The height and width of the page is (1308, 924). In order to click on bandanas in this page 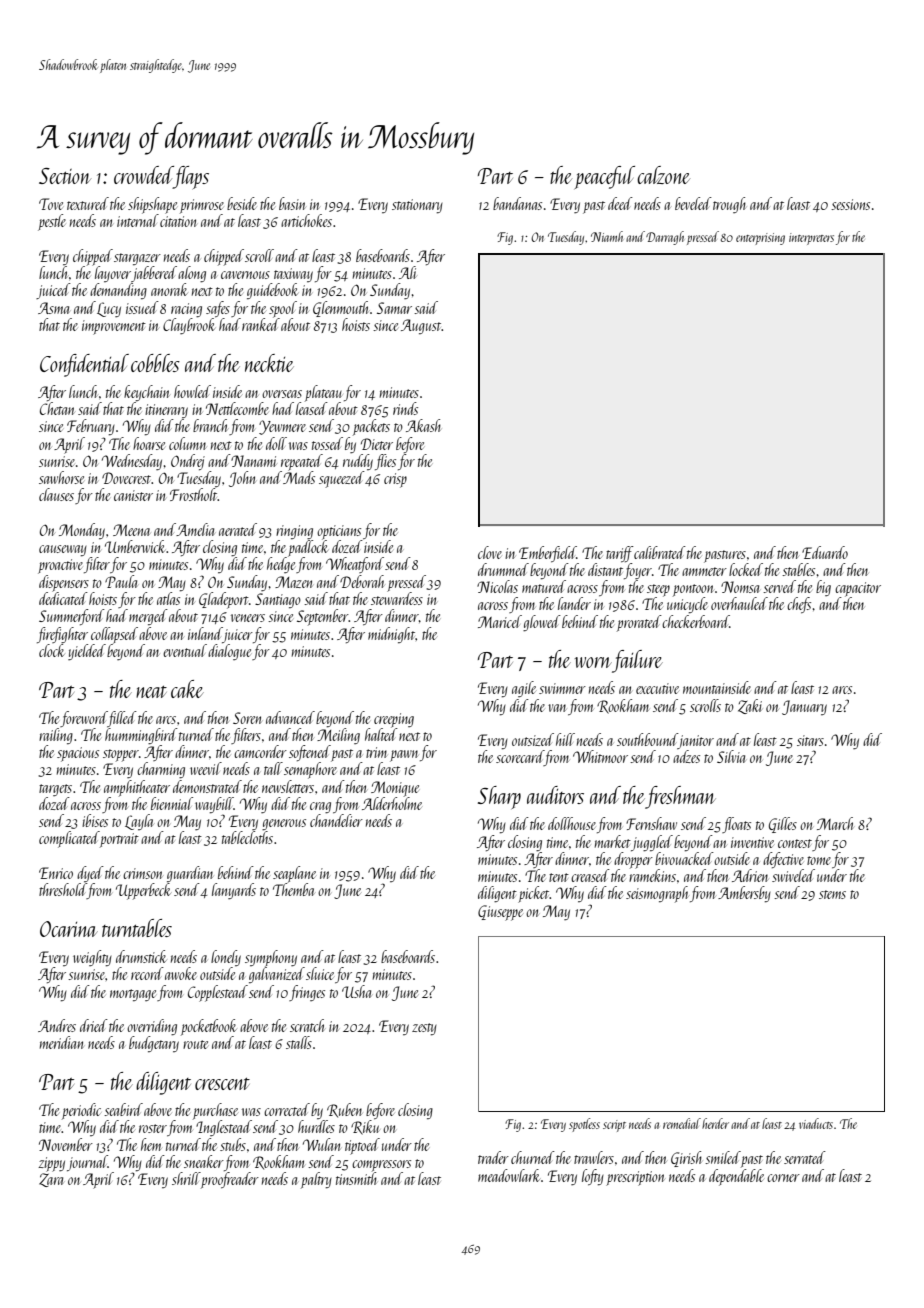, I will do `click(517, 203)`.
